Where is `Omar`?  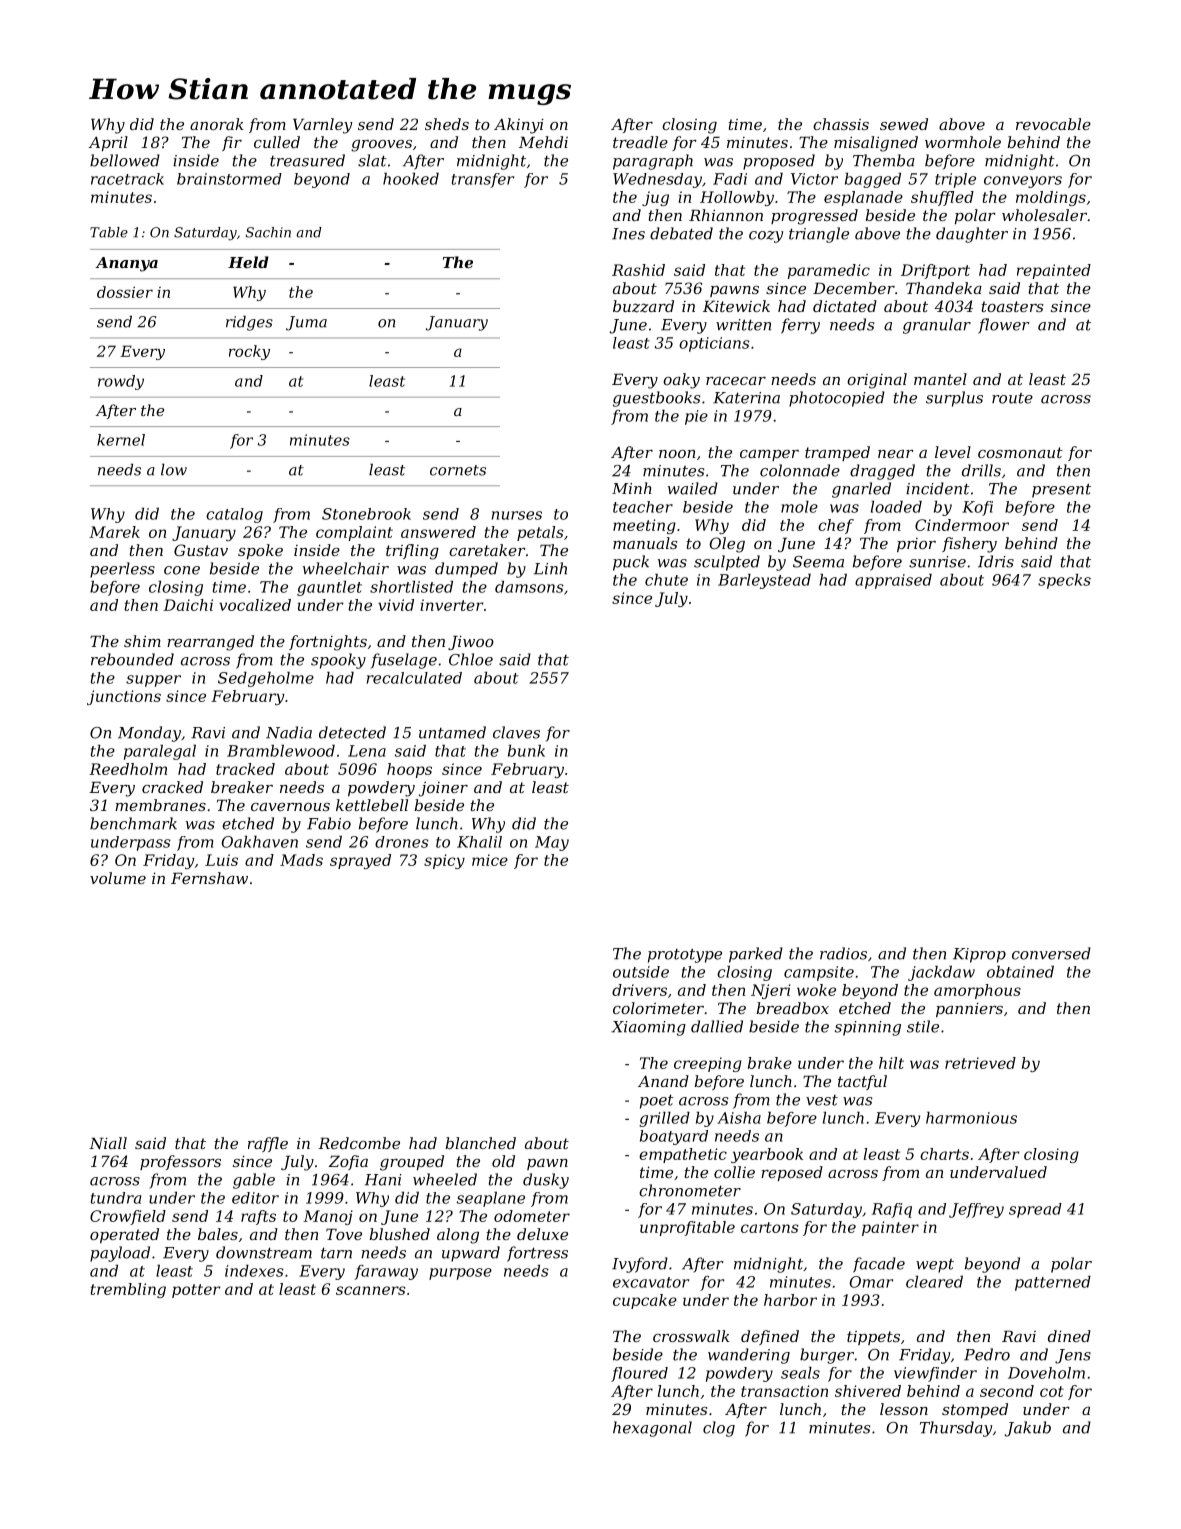 Omar is located at coordinates (871, 1282).
